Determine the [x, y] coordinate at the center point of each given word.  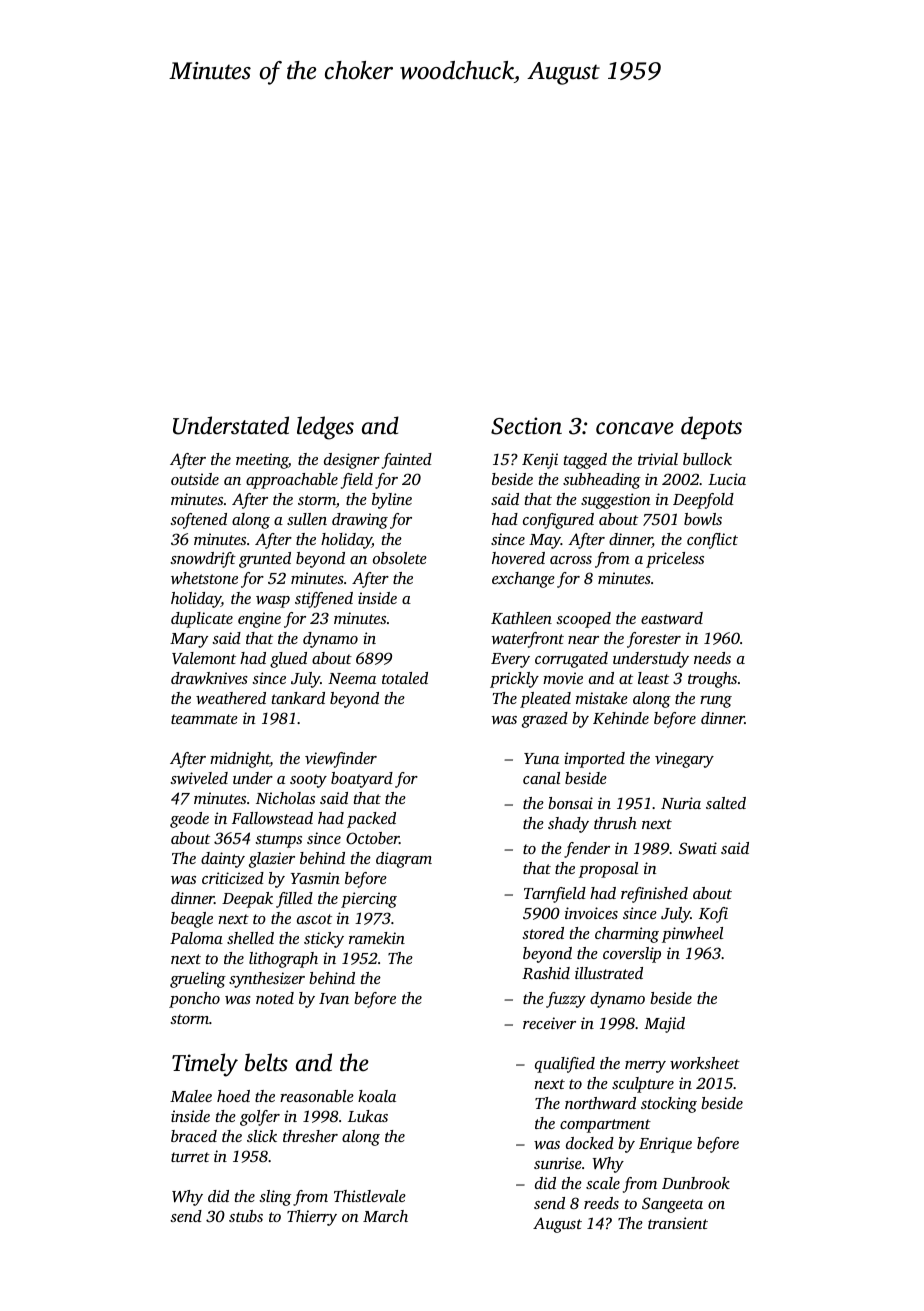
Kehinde [621, 718]
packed [371, 820]
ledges [325, 428]
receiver [549, 1023]
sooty [308, 781]
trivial [658, 459]
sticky [324, 940]
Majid [664, 1025]
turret [190, 1157]
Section [526, 426]
